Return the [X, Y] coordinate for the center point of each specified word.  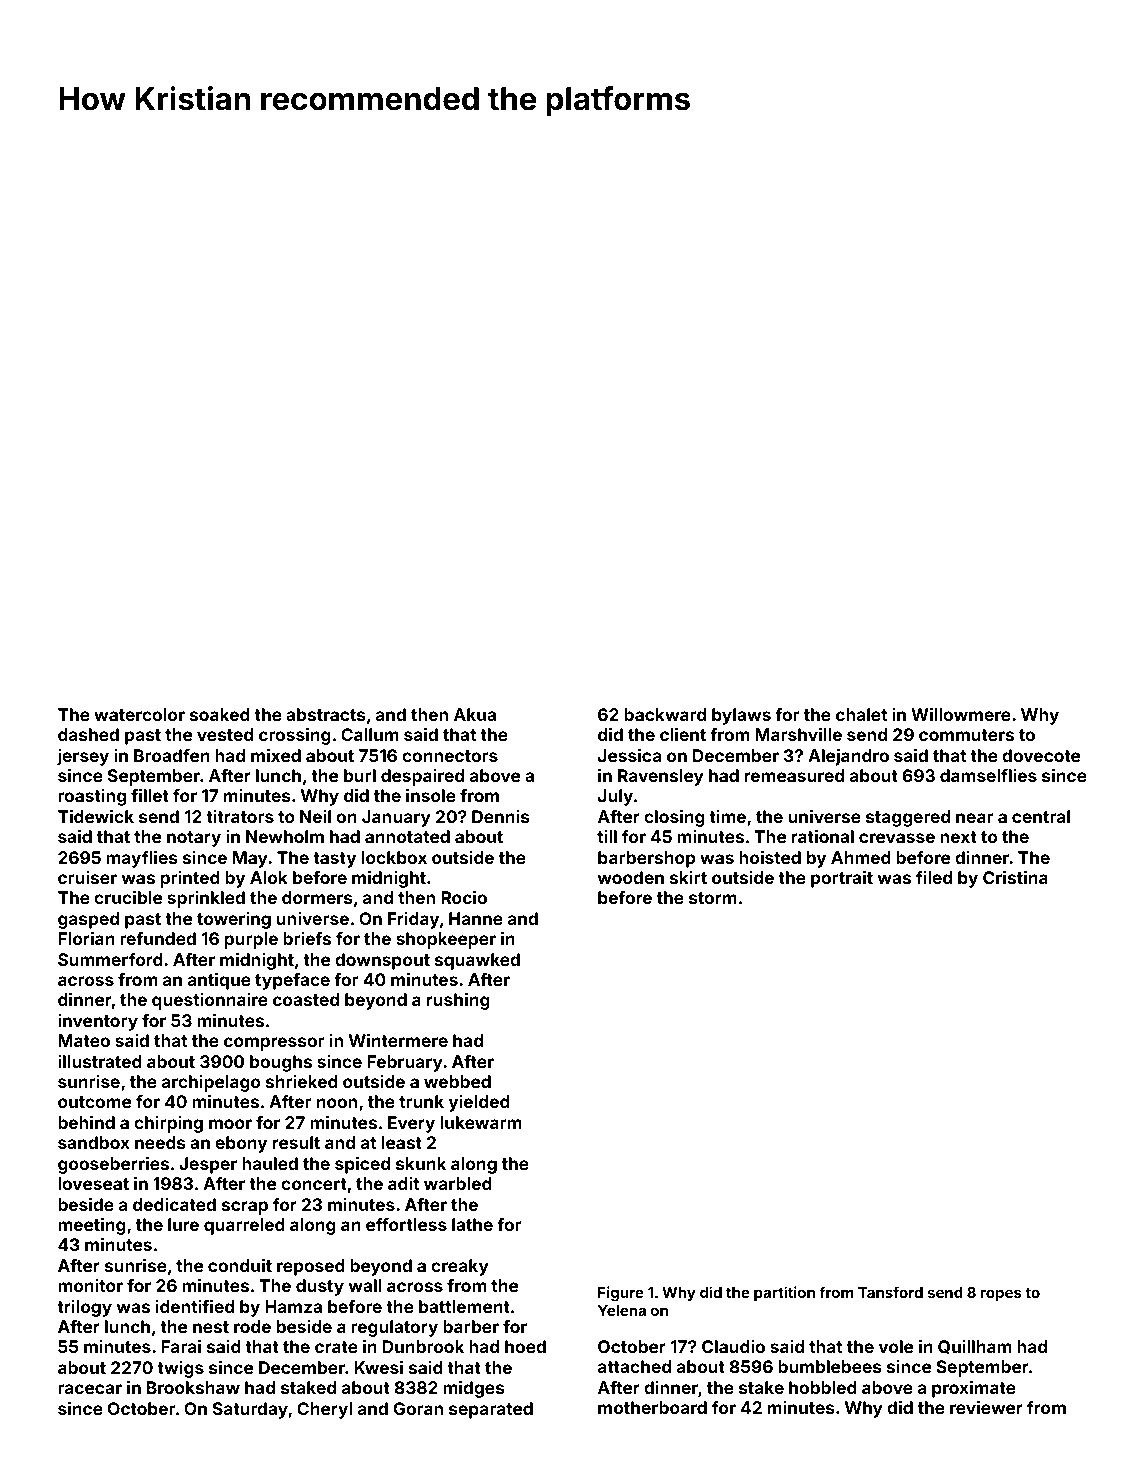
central [1041, 816]
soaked [220, 714]
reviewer [986, 1407]
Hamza [293, 1306]
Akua [475, 714]
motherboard [652, 1407]
